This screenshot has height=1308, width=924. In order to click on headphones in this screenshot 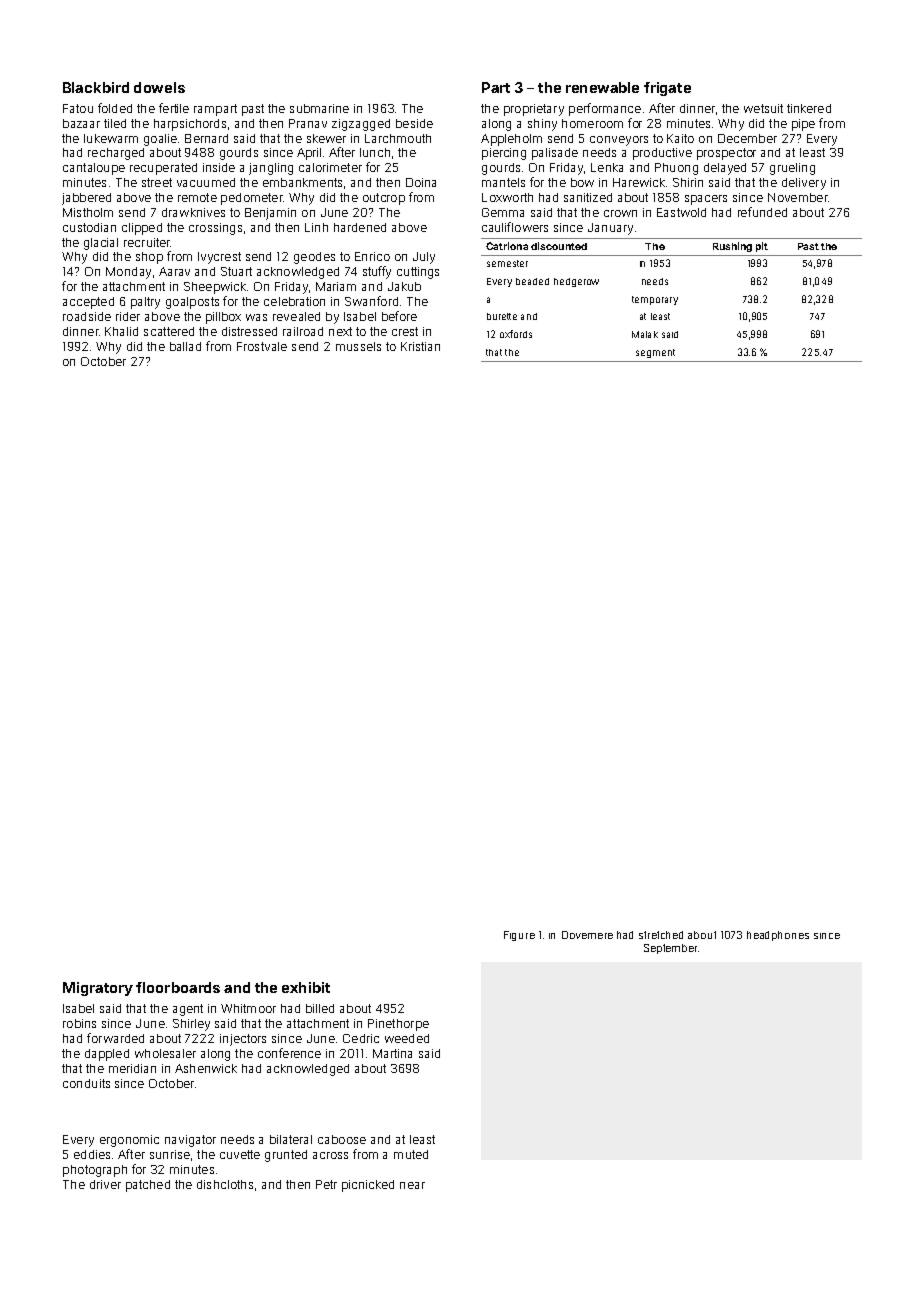, I will do `click(778, 936)`.
